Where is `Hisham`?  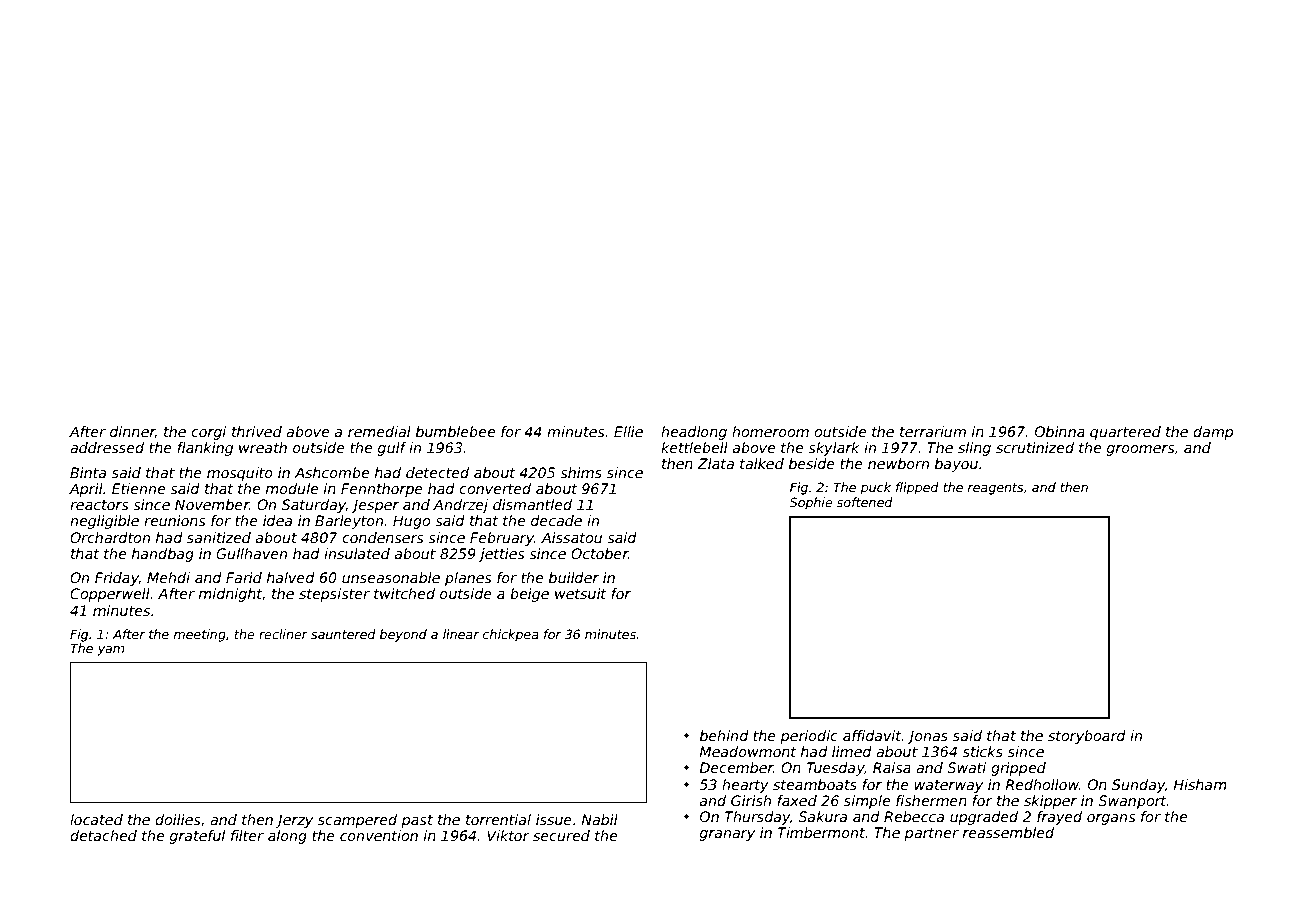
Hisham is located at coordinates (1200, 784).
